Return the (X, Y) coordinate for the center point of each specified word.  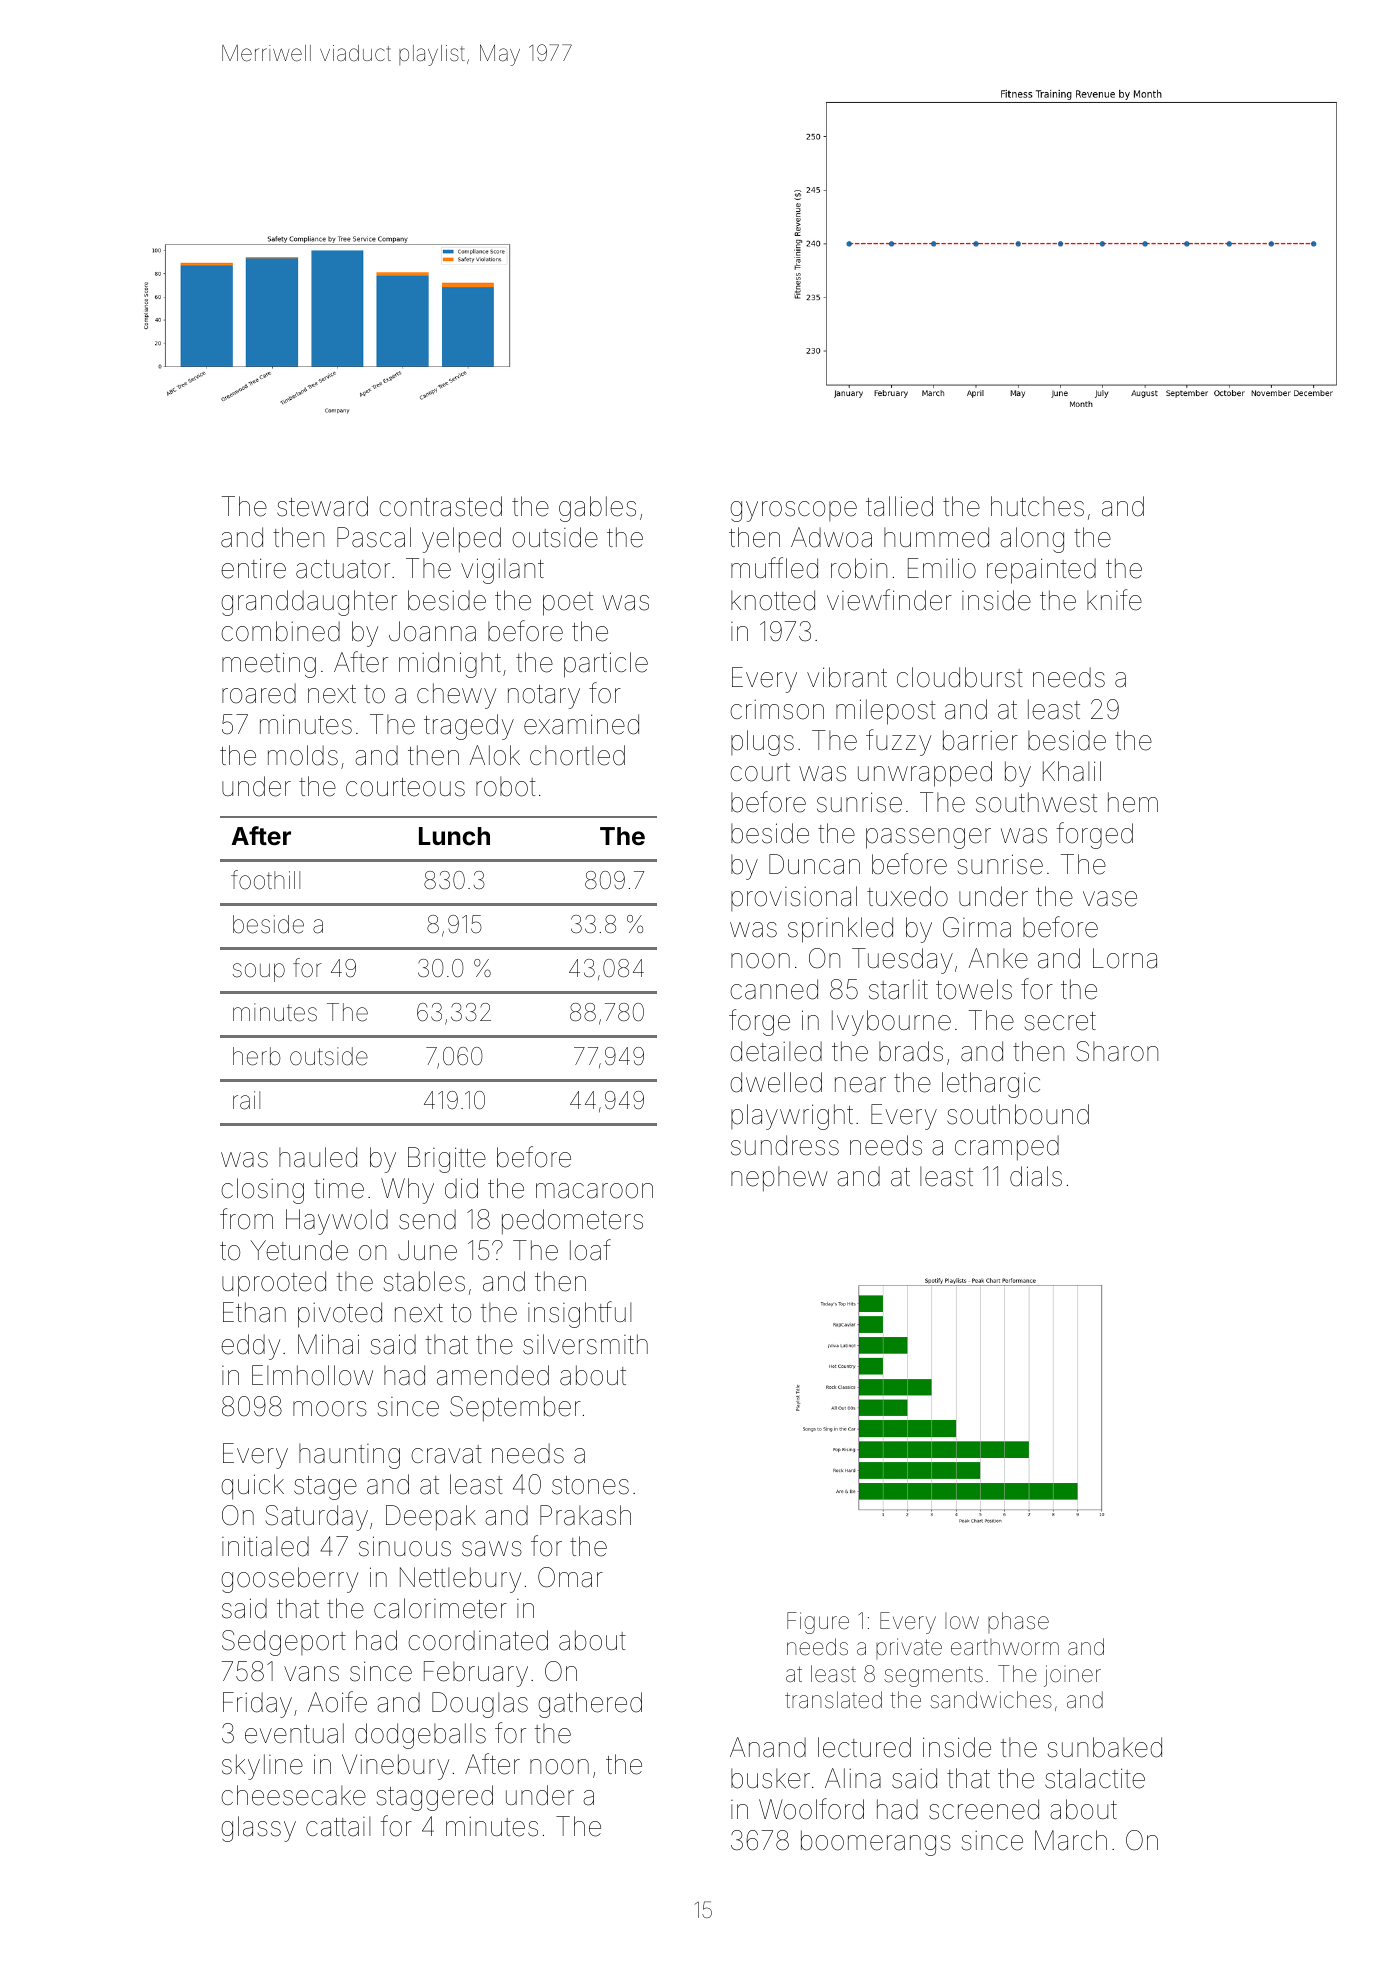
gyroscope (793, 511)
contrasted (440, 506)
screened (984, 1809)
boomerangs (876, 1843)
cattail (338, 1826)
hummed (936, 537)
